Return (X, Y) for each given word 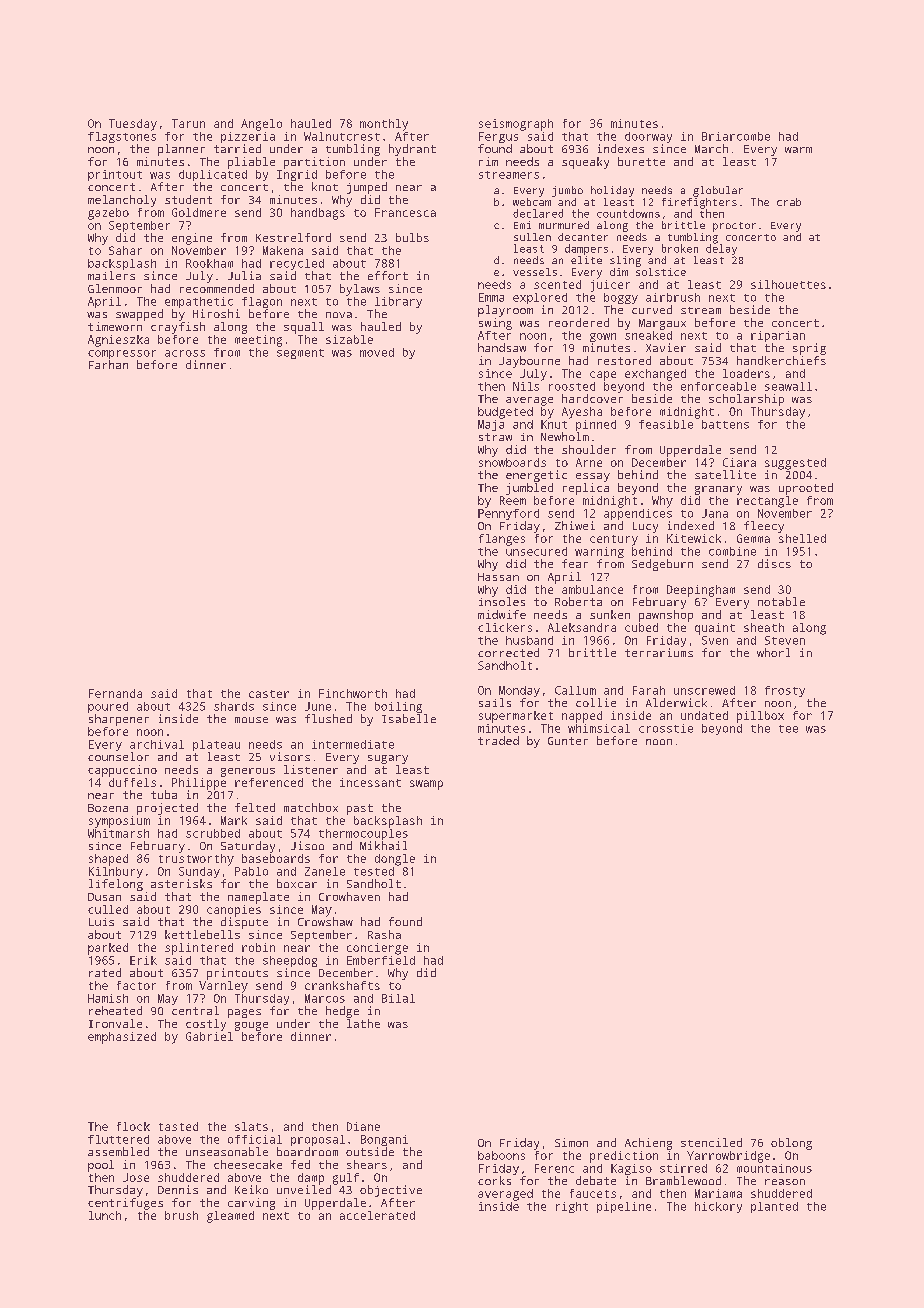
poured (108, 707)
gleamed (230, 1217)
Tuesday (133, 125)
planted (774, 1207)
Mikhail (383, 845)
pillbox (760, 717)
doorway (648, 137)
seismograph (516, 125)
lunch (105, 1215)
